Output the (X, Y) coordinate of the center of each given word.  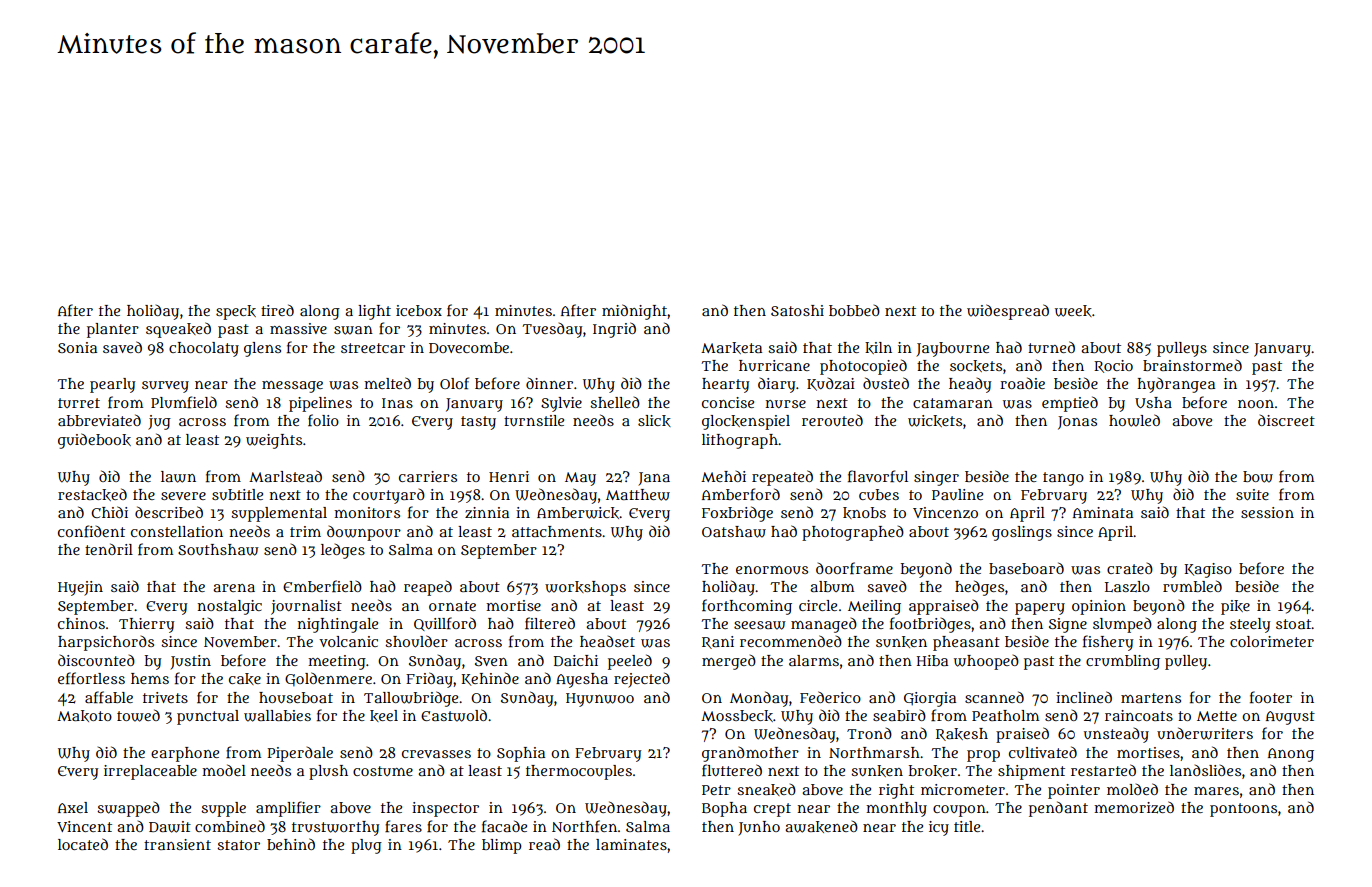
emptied (1070, 404)
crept (772, 810)
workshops (585, 588)
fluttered (732, 770)
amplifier (288, 809)
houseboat (296, 697)
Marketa (731, 348)
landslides (1205, 770)
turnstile (534, 420)
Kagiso (1208, 570)
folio (323, 420)
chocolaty (204, 349)
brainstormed (1192, 365)
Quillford (445, 624)
